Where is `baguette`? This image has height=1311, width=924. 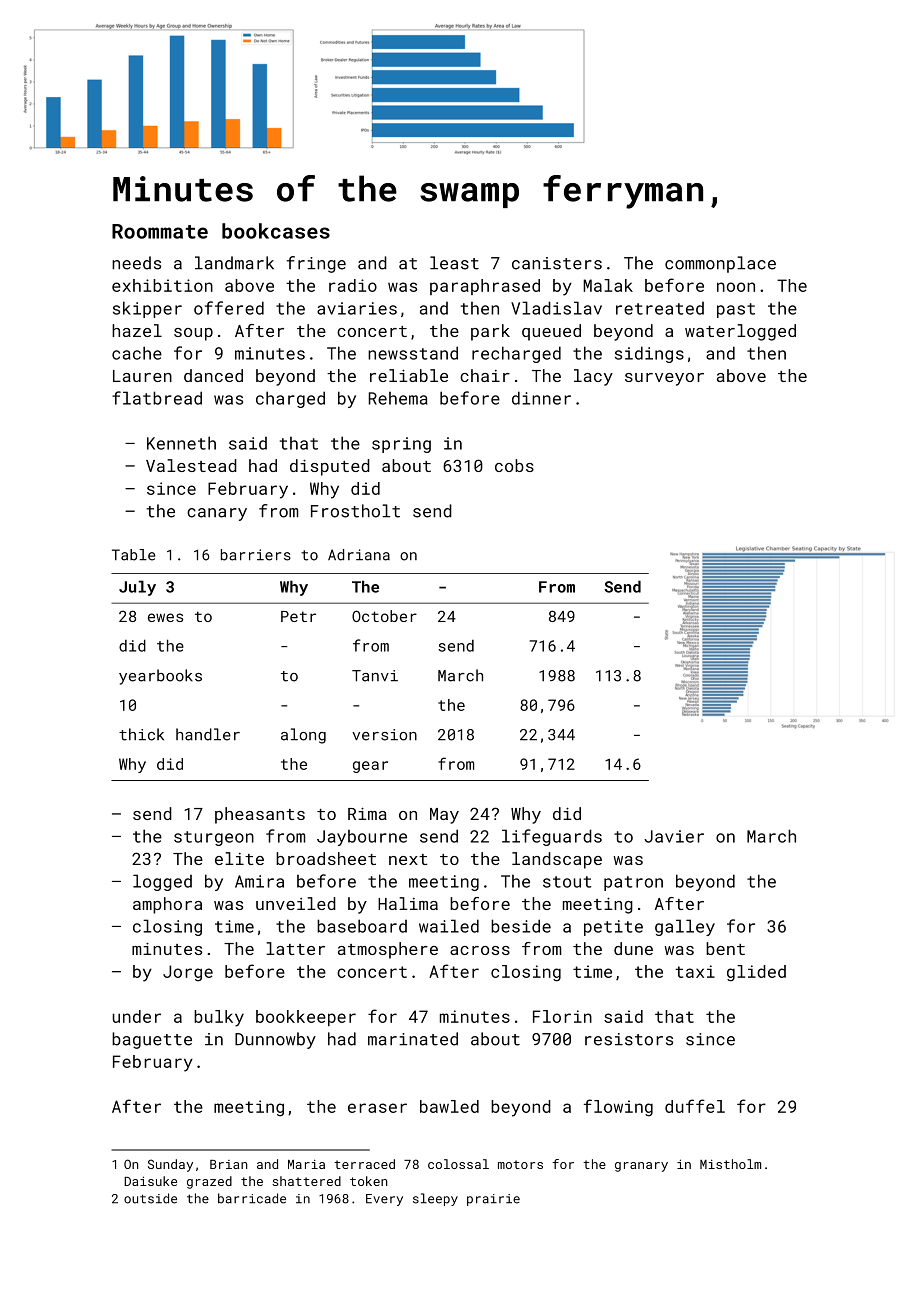
baguette is located at coordinates (152, 1040).
